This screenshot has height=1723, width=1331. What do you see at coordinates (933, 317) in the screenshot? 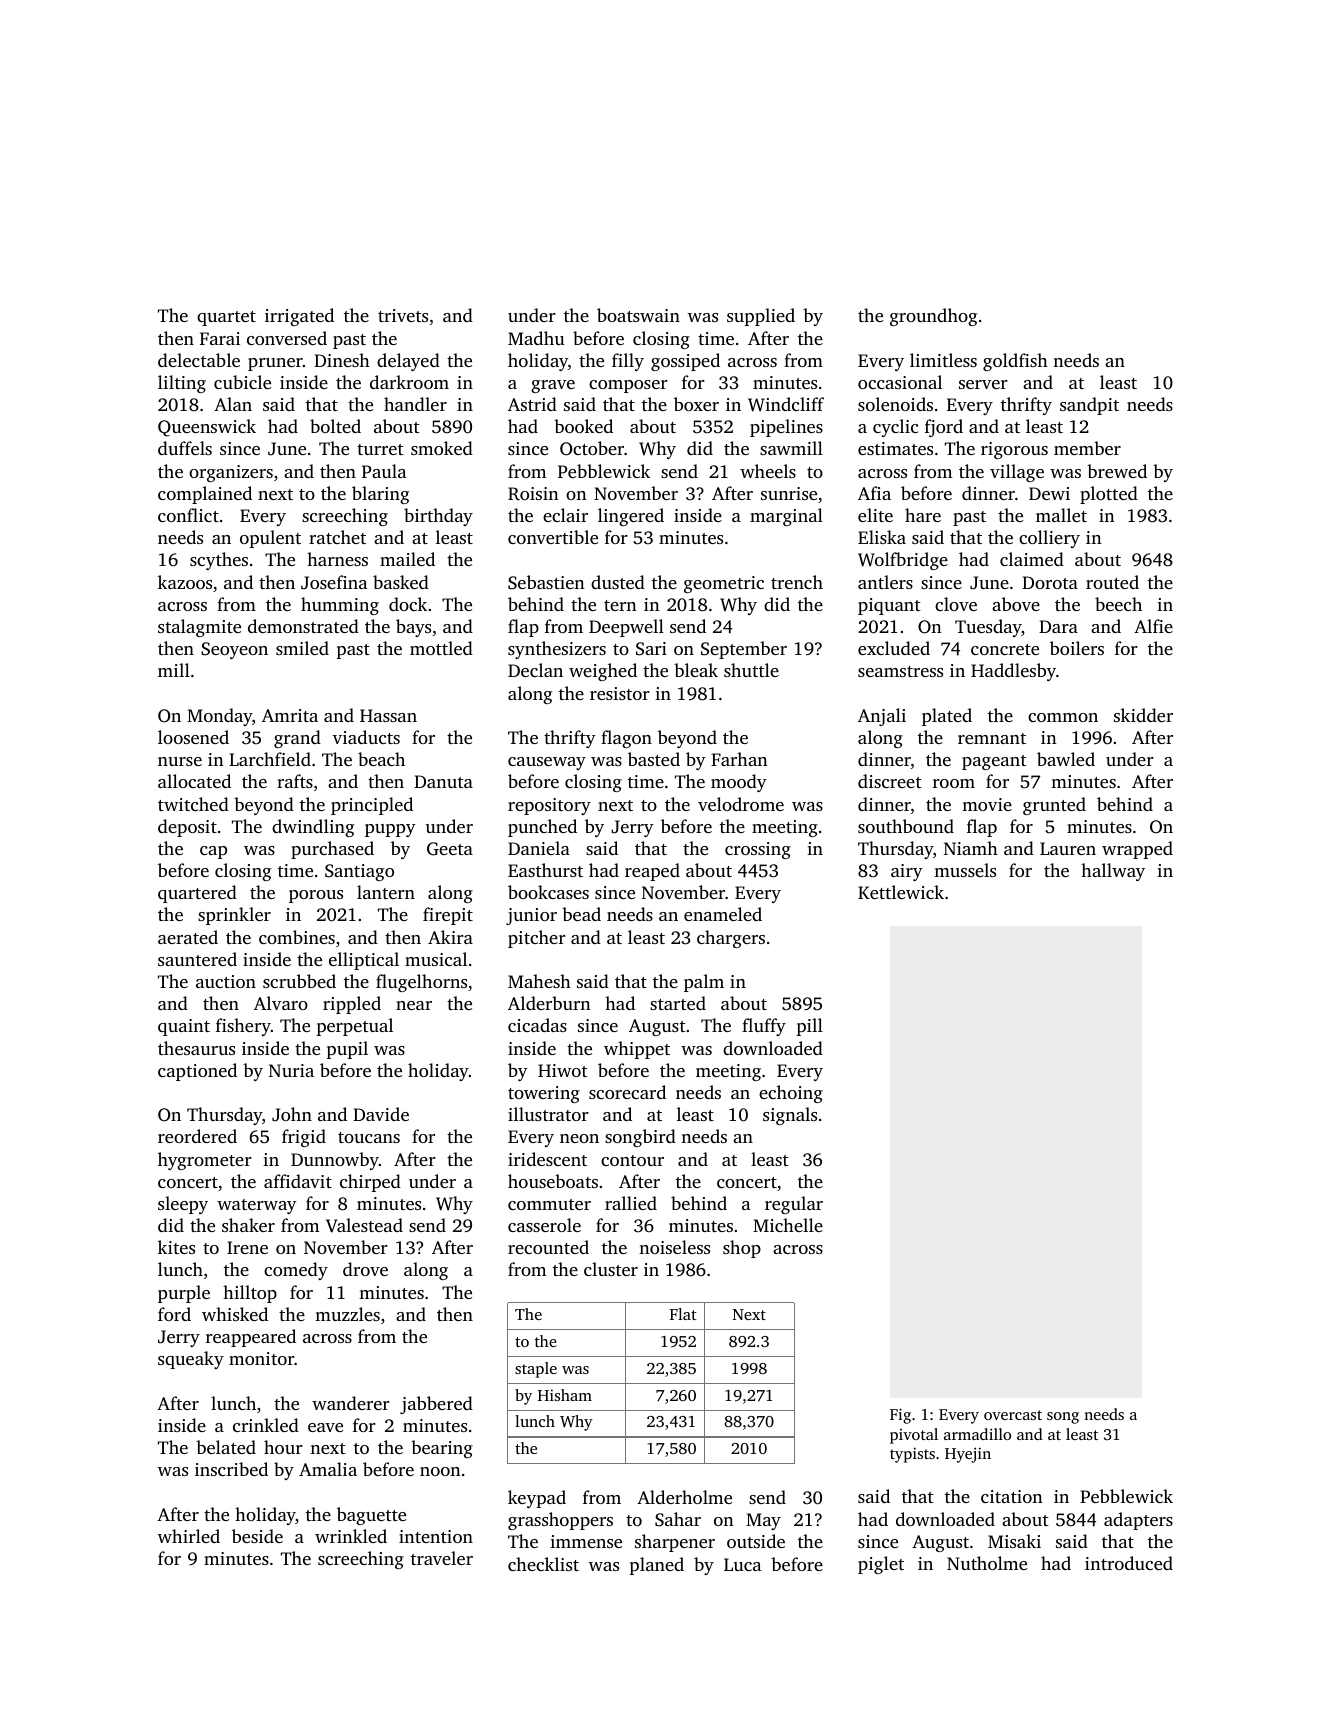
I see `groundhog` at bounding box center [933, 317].
